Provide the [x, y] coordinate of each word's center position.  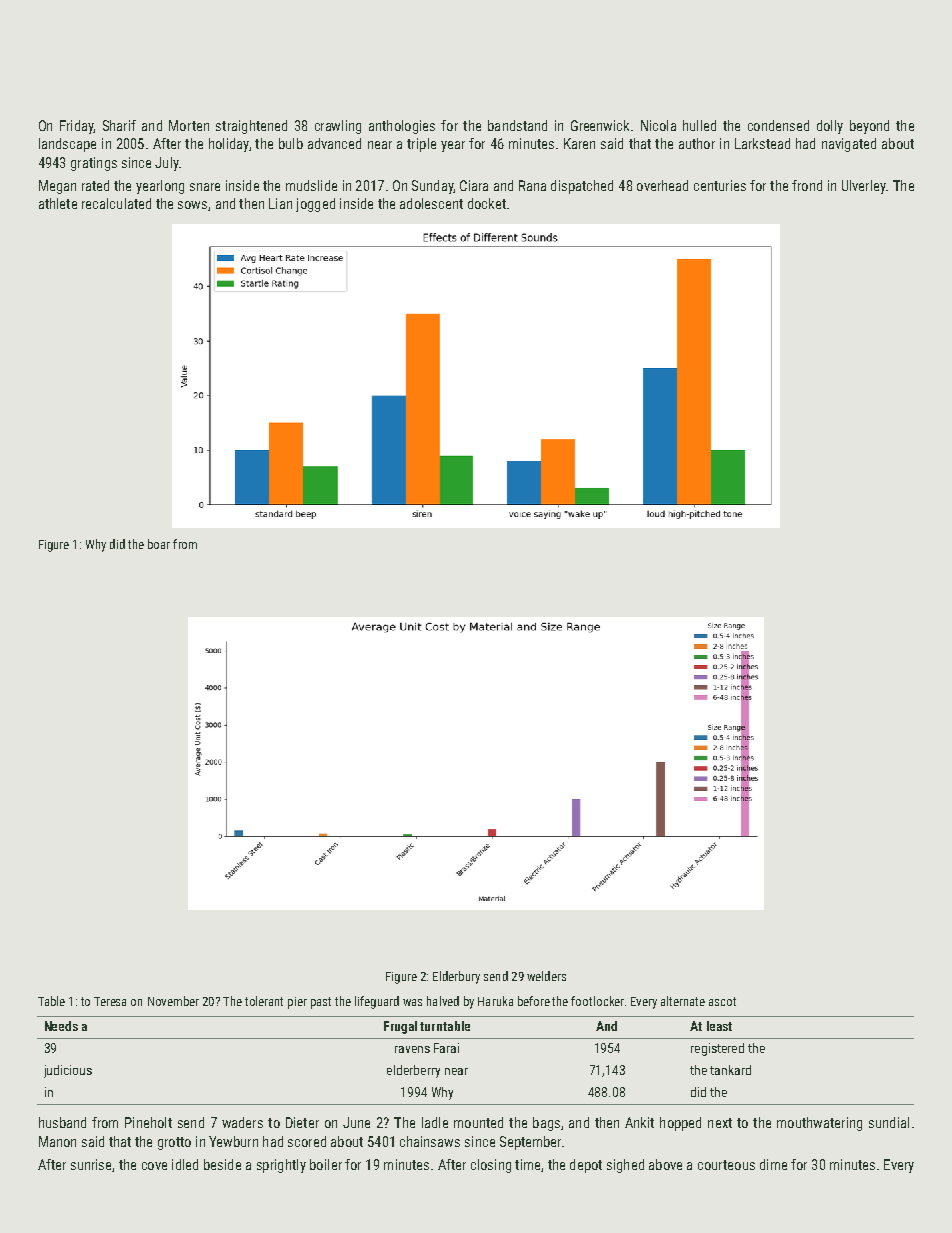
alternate [683, 1001]
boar [159, 544]
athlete [58, 203]
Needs [61, 1026]
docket [487, 203]
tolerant [264, 1001]
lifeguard [377, 1002]
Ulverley [864, 187]
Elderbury [456, 977]
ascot [722, 1001]
